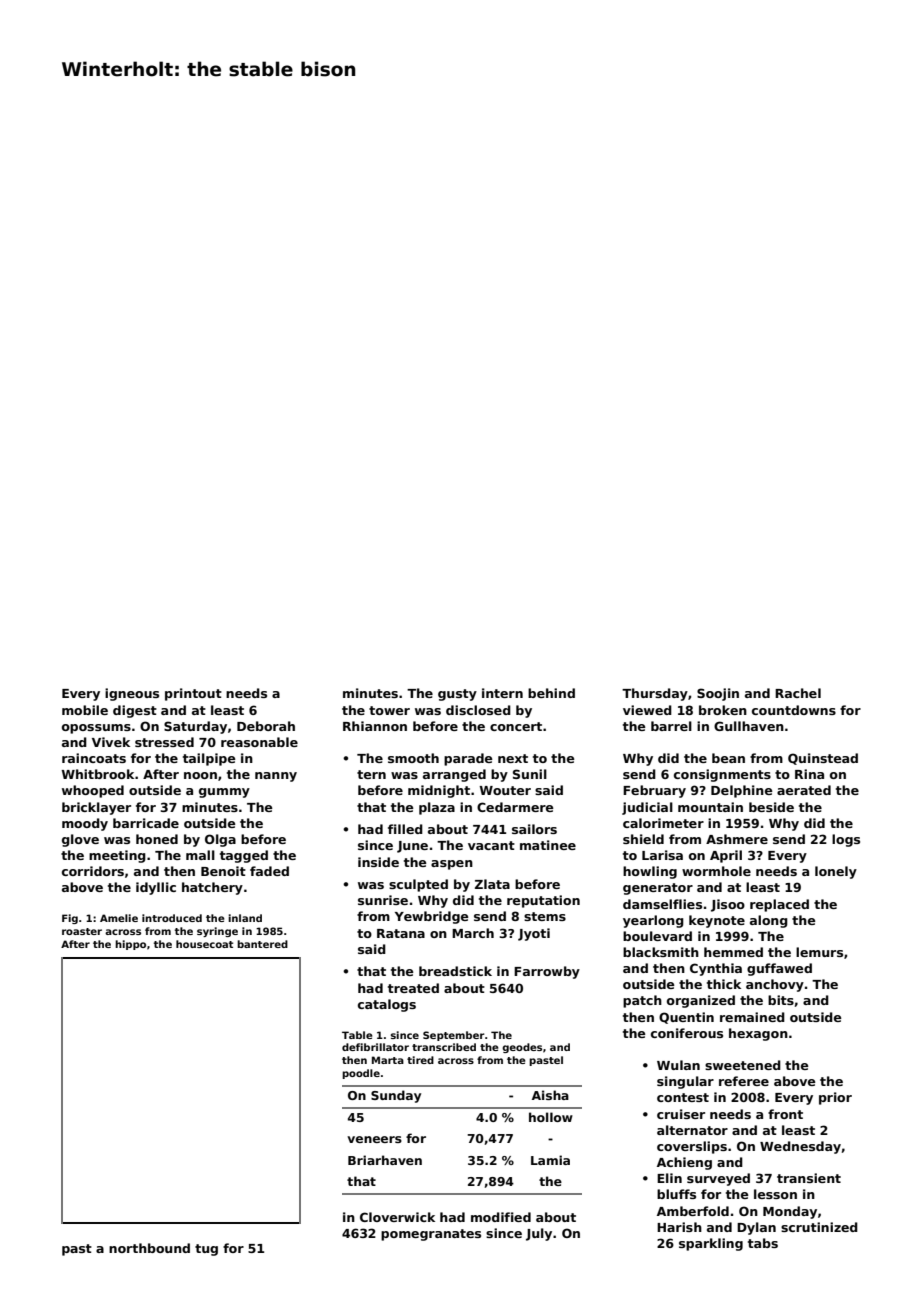 Image resolution: width=924 pixels, height=1308 pixels. What do you see at coordinates (206, 1250) in the document?
I see `tug` at bounding box center [206, 1250].
